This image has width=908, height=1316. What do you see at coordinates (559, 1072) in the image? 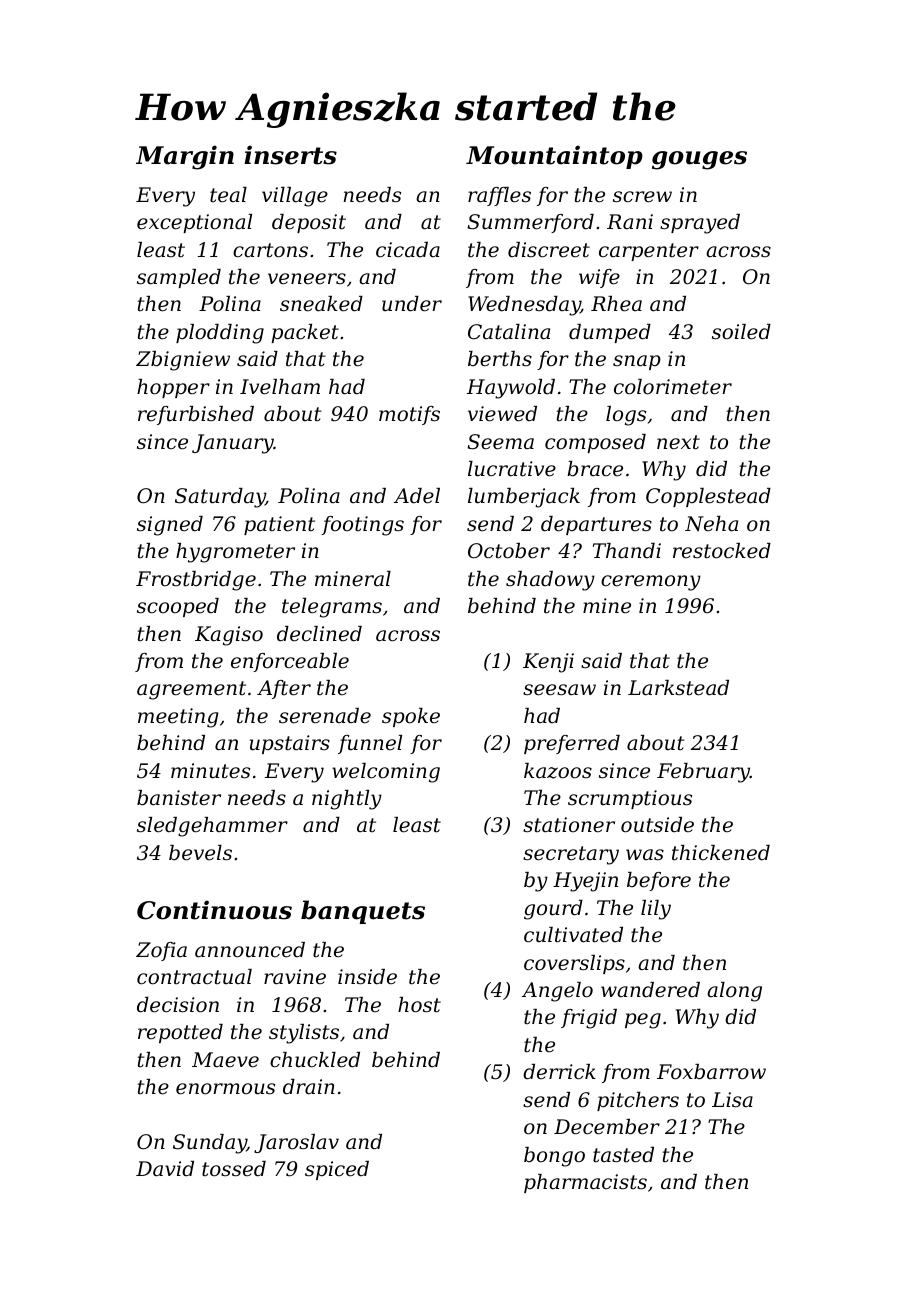
I see `derrick` at bounding box center [559, 1072].
